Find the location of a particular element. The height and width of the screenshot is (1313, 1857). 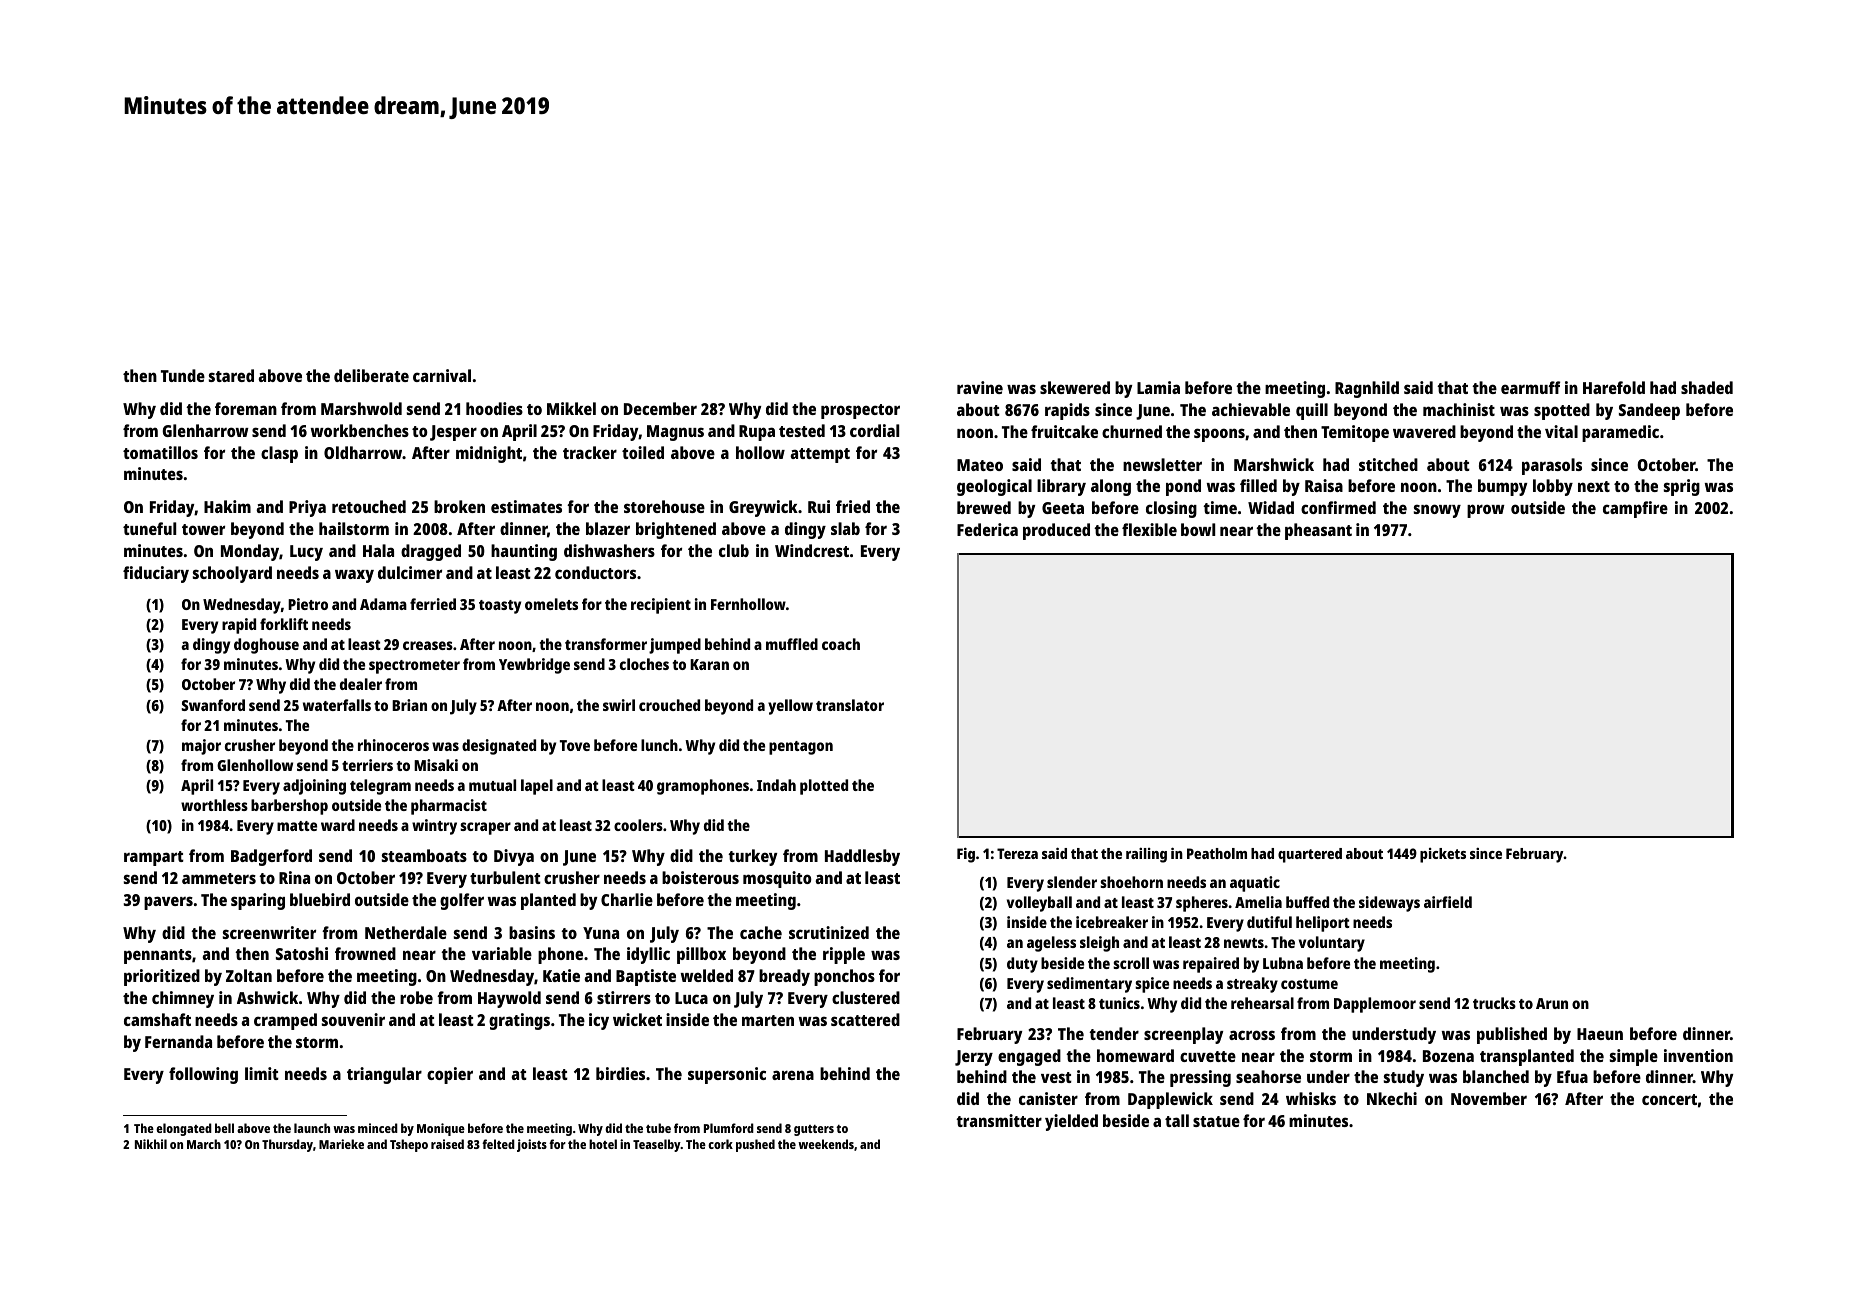

voluntary is located at coordinates (1332, 944).
